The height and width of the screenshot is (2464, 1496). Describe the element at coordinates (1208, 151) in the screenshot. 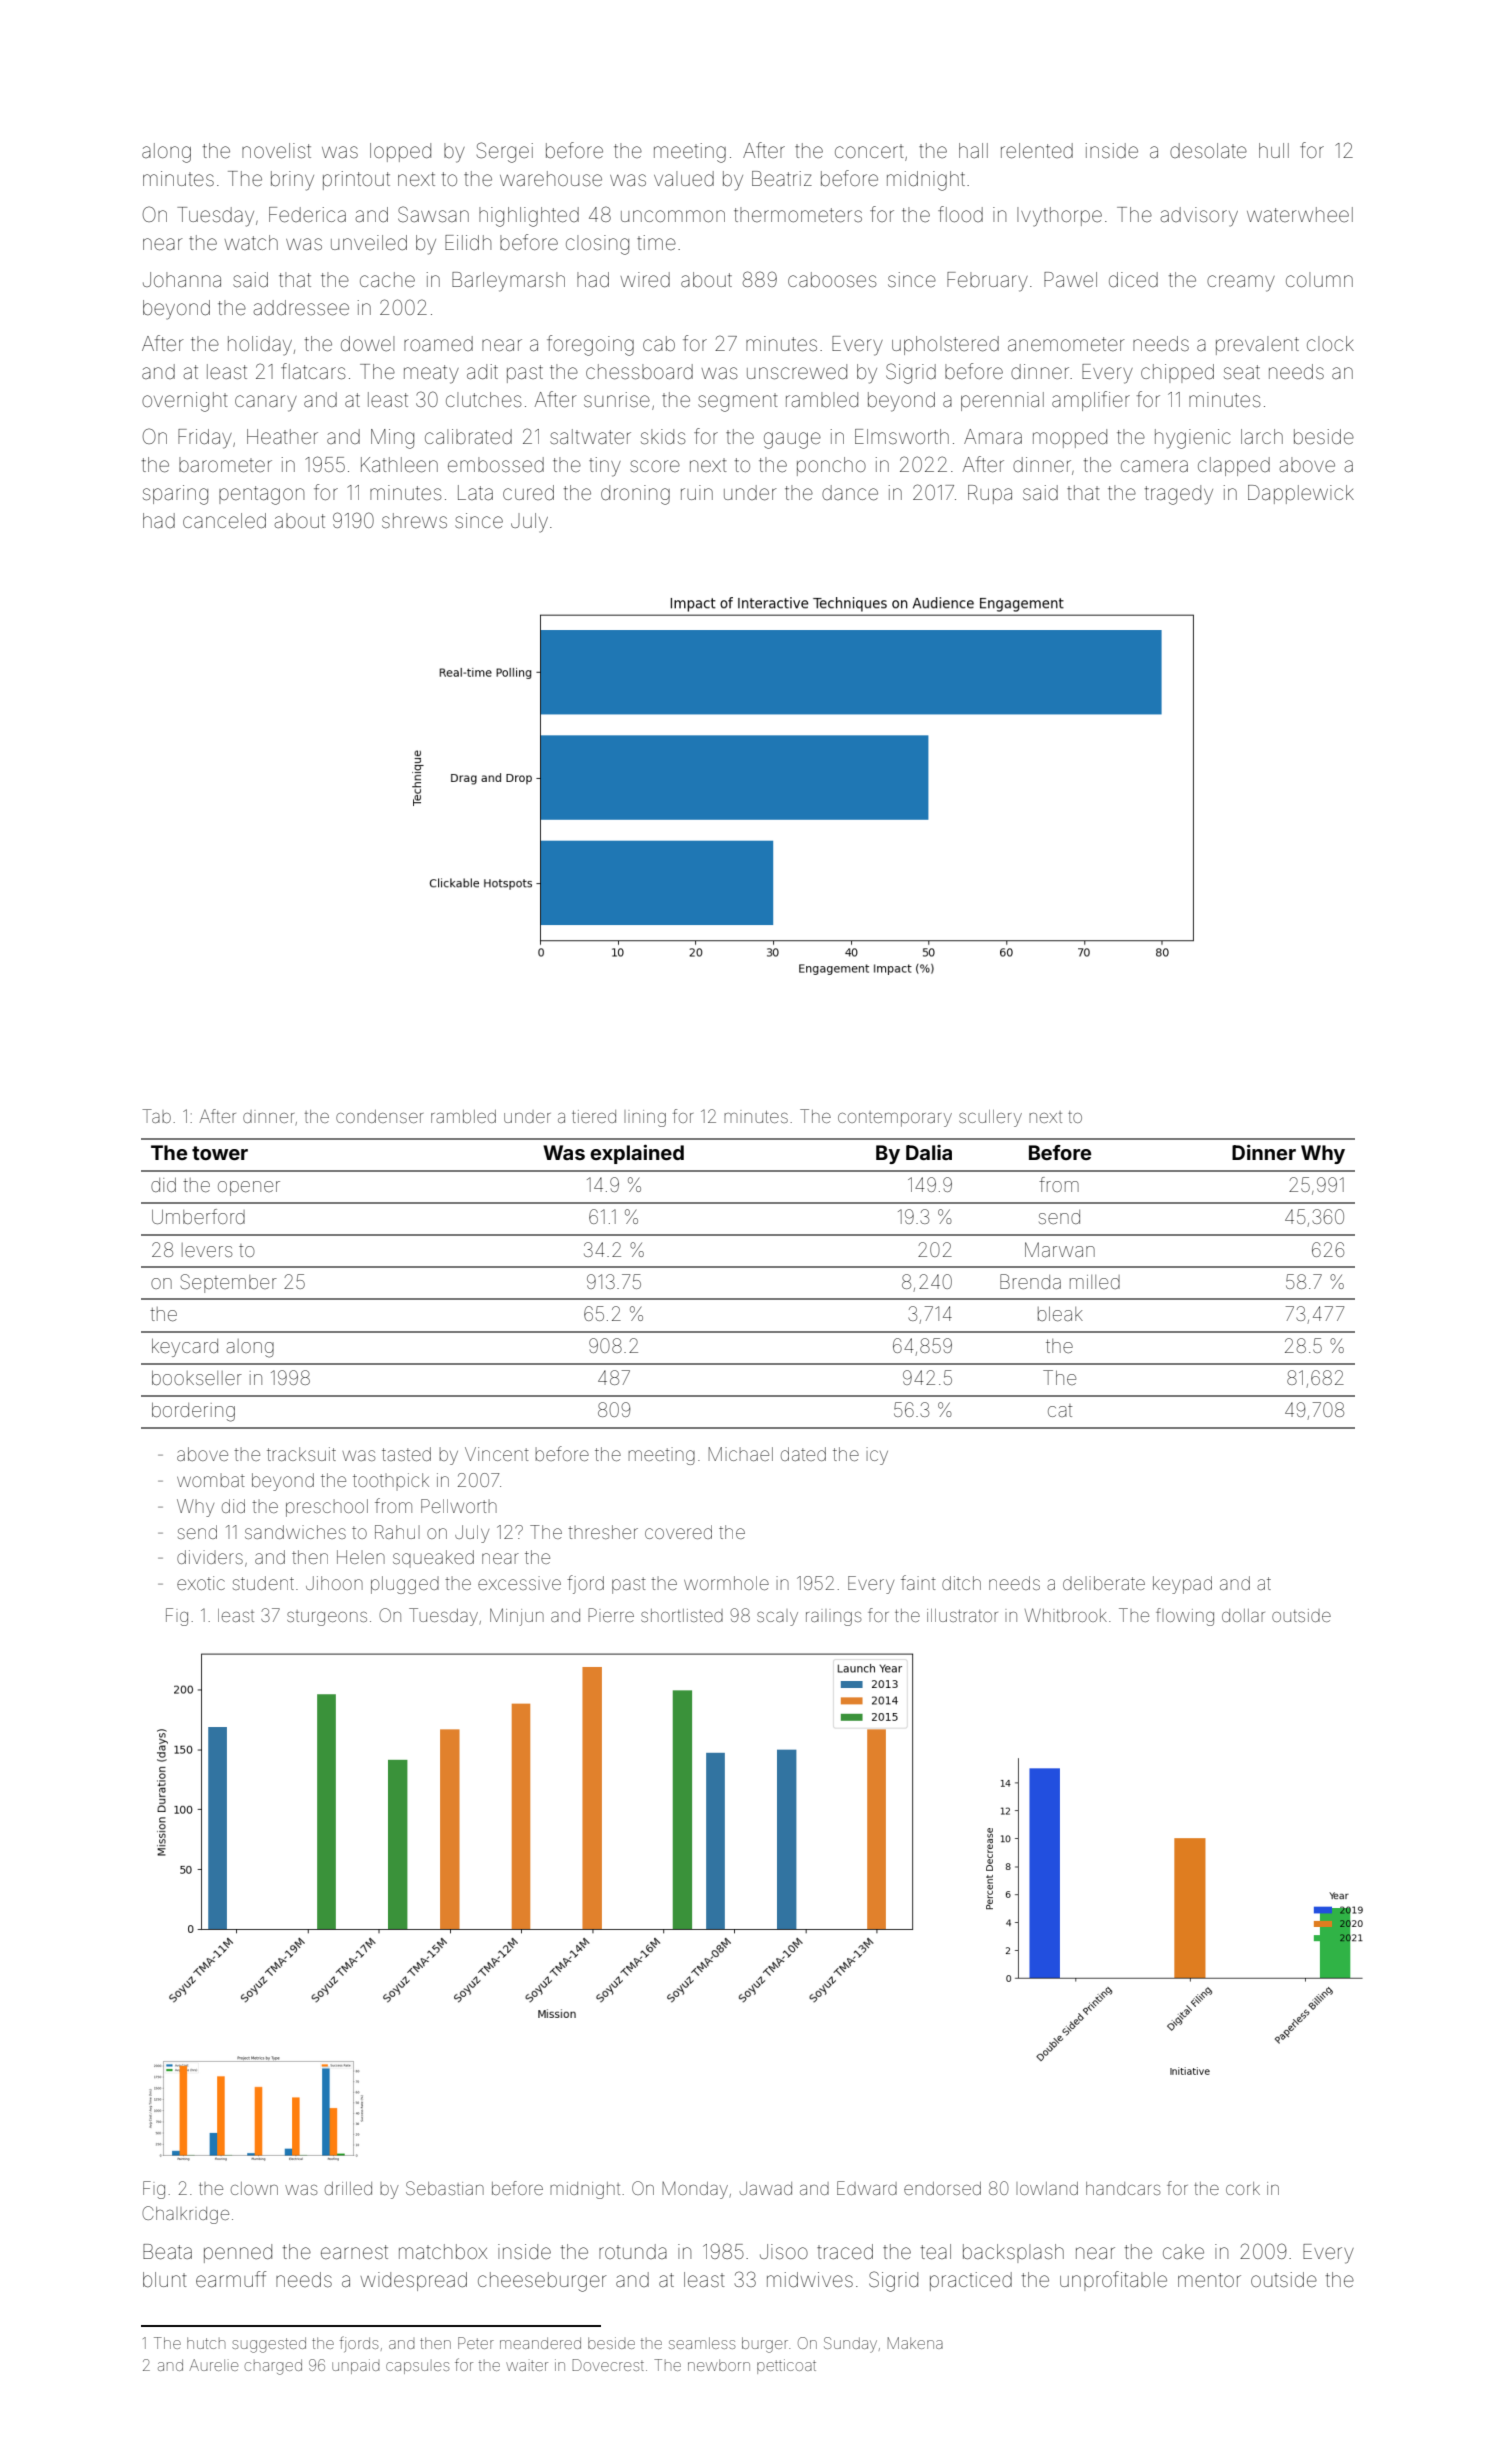

I see `desolate` at that location.
